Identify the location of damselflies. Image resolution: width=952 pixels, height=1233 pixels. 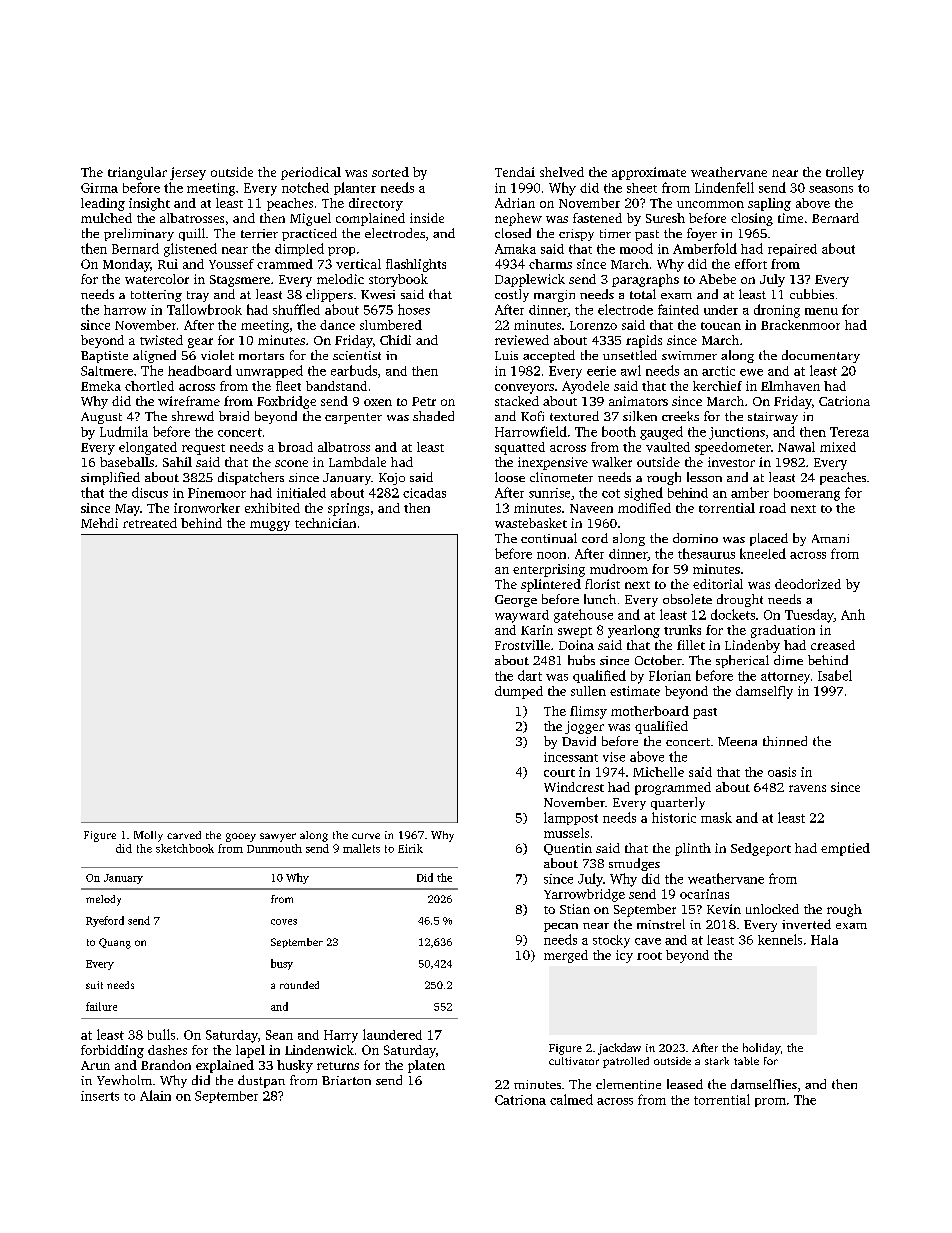
(764, 1084).
